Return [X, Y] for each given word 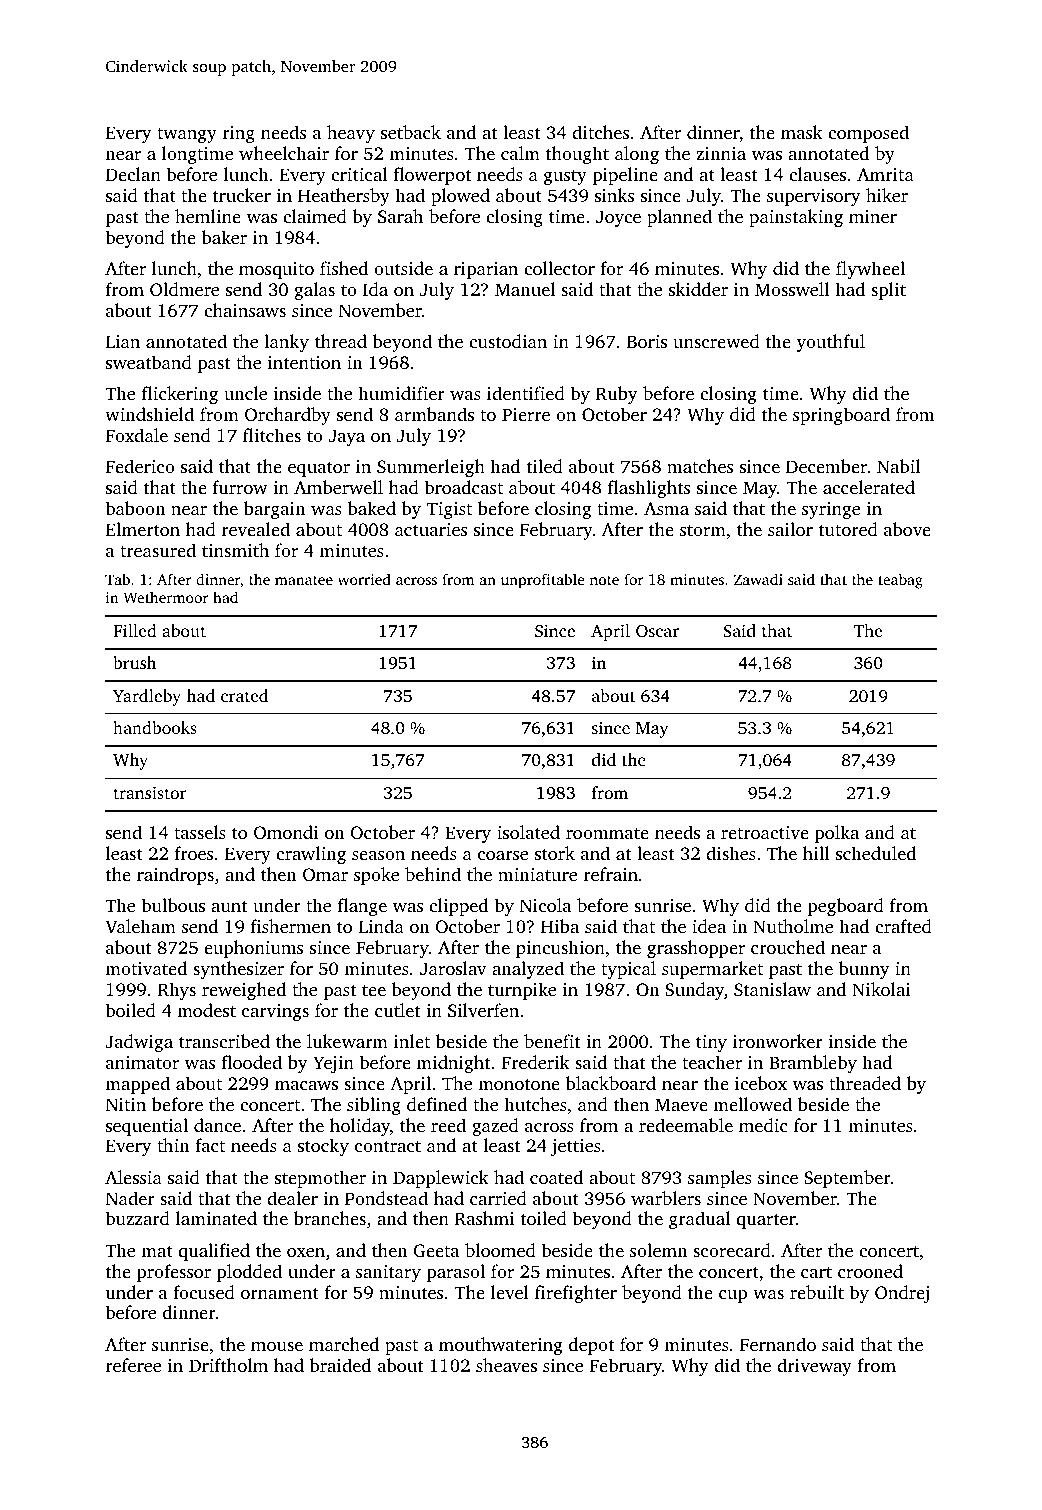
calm [520, 153]
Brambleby [813, 1064]
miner [873, 216]
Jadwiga [139, 1043]
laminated [216, 1218]
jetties [576, 1147]
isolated [528, 832]
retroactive [765, 832]
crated [244, 695]
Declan [133, 174]
